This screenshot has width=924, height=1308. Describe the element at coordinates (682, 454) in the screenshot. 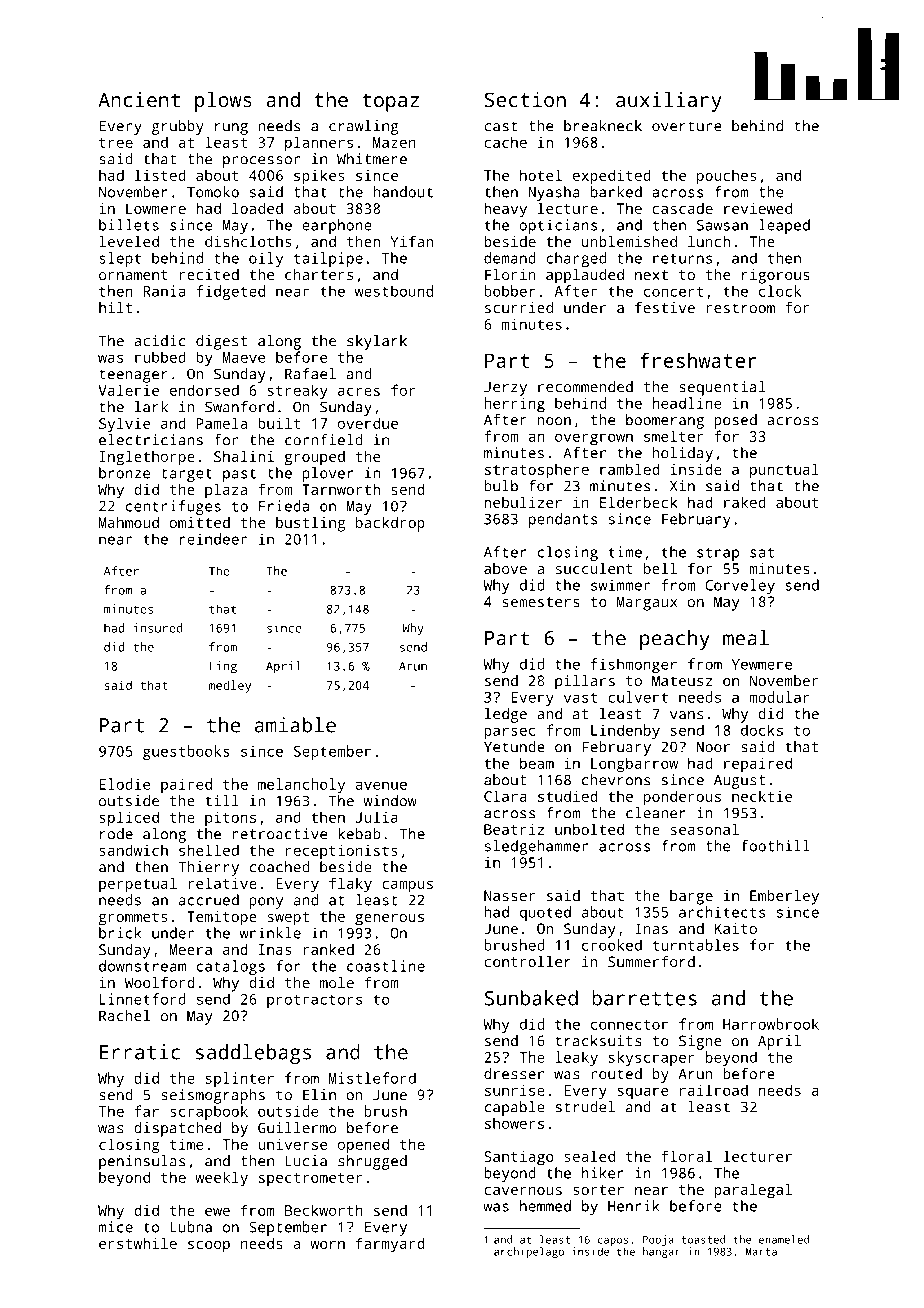

I see `holiday` at that location.
